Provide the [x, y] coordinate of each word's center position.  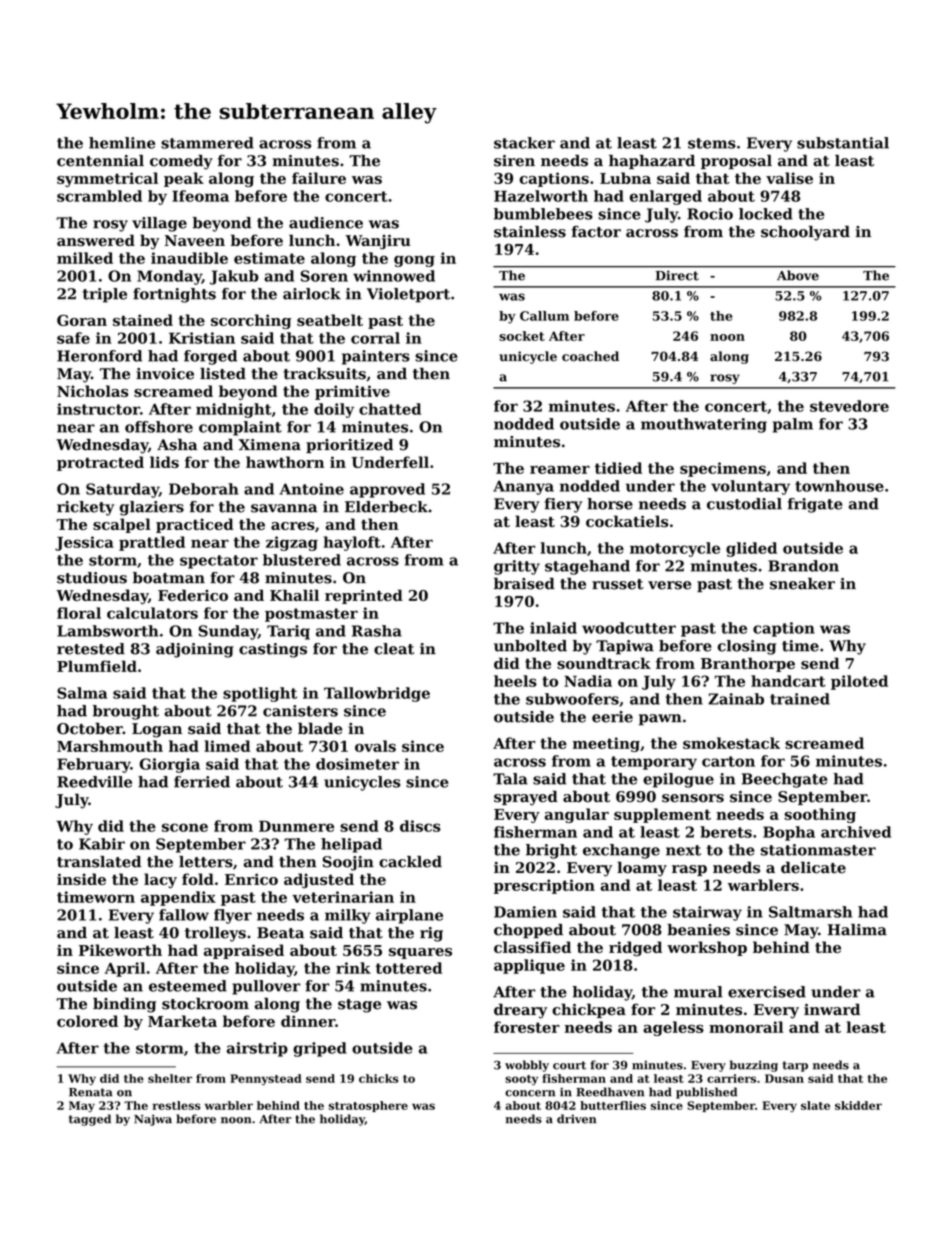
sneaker [802, 584]
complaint [240, 428]
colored [87, 1021]
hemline [122, 143]
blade [320, 728]
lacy [160, 880]
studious [92, 578]
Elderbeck [386, 507]
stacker [524, 143]
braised [524, 583]
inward [832, 1009]
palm [793, 425]
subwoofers [572, 699]
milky [348, 916]
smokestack [731, 743]
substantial [843, 143]
